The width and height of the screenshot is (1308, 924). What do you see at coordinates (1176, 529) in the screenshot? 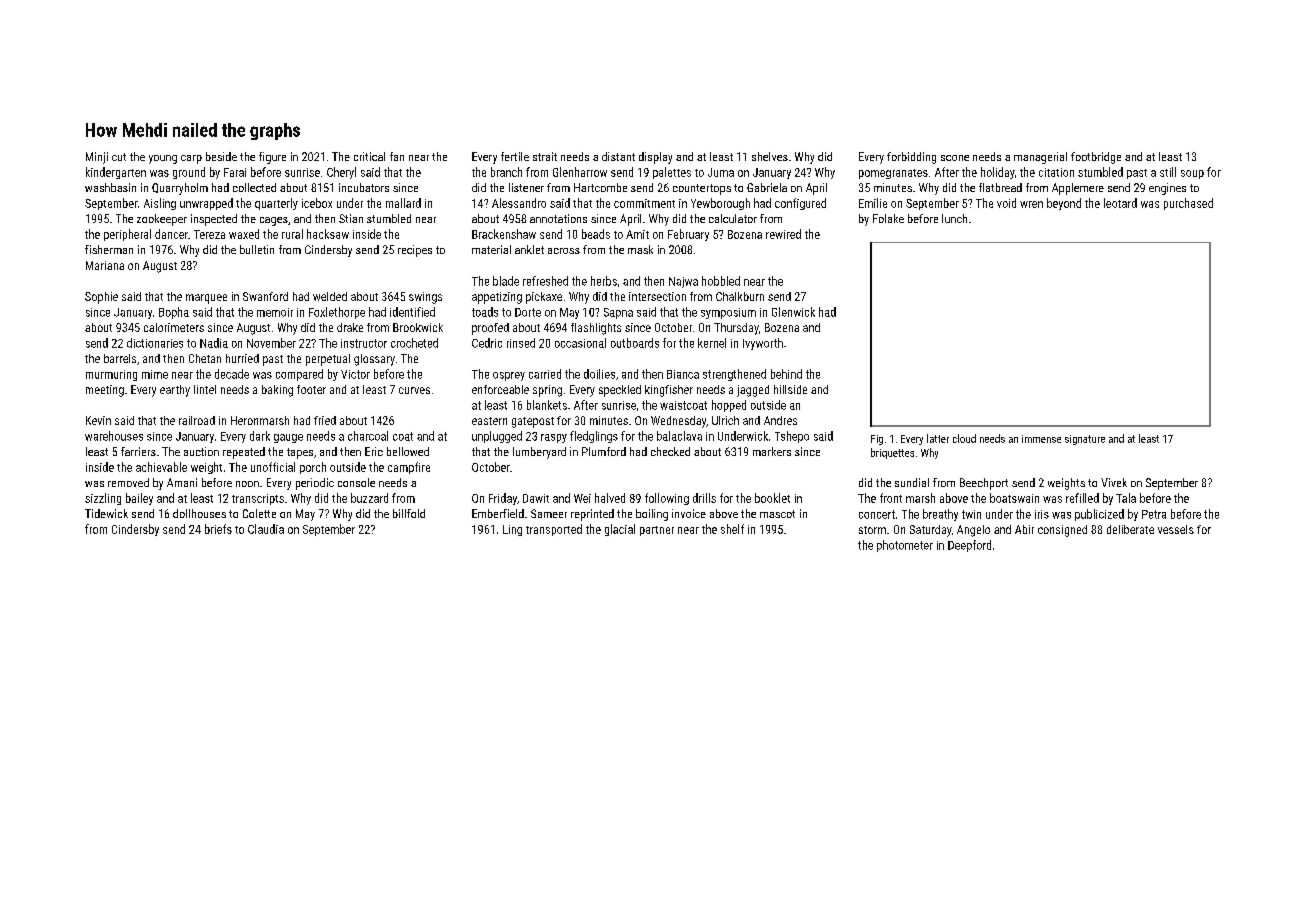
I see `vessels` at bounding box center [1176, 529].
